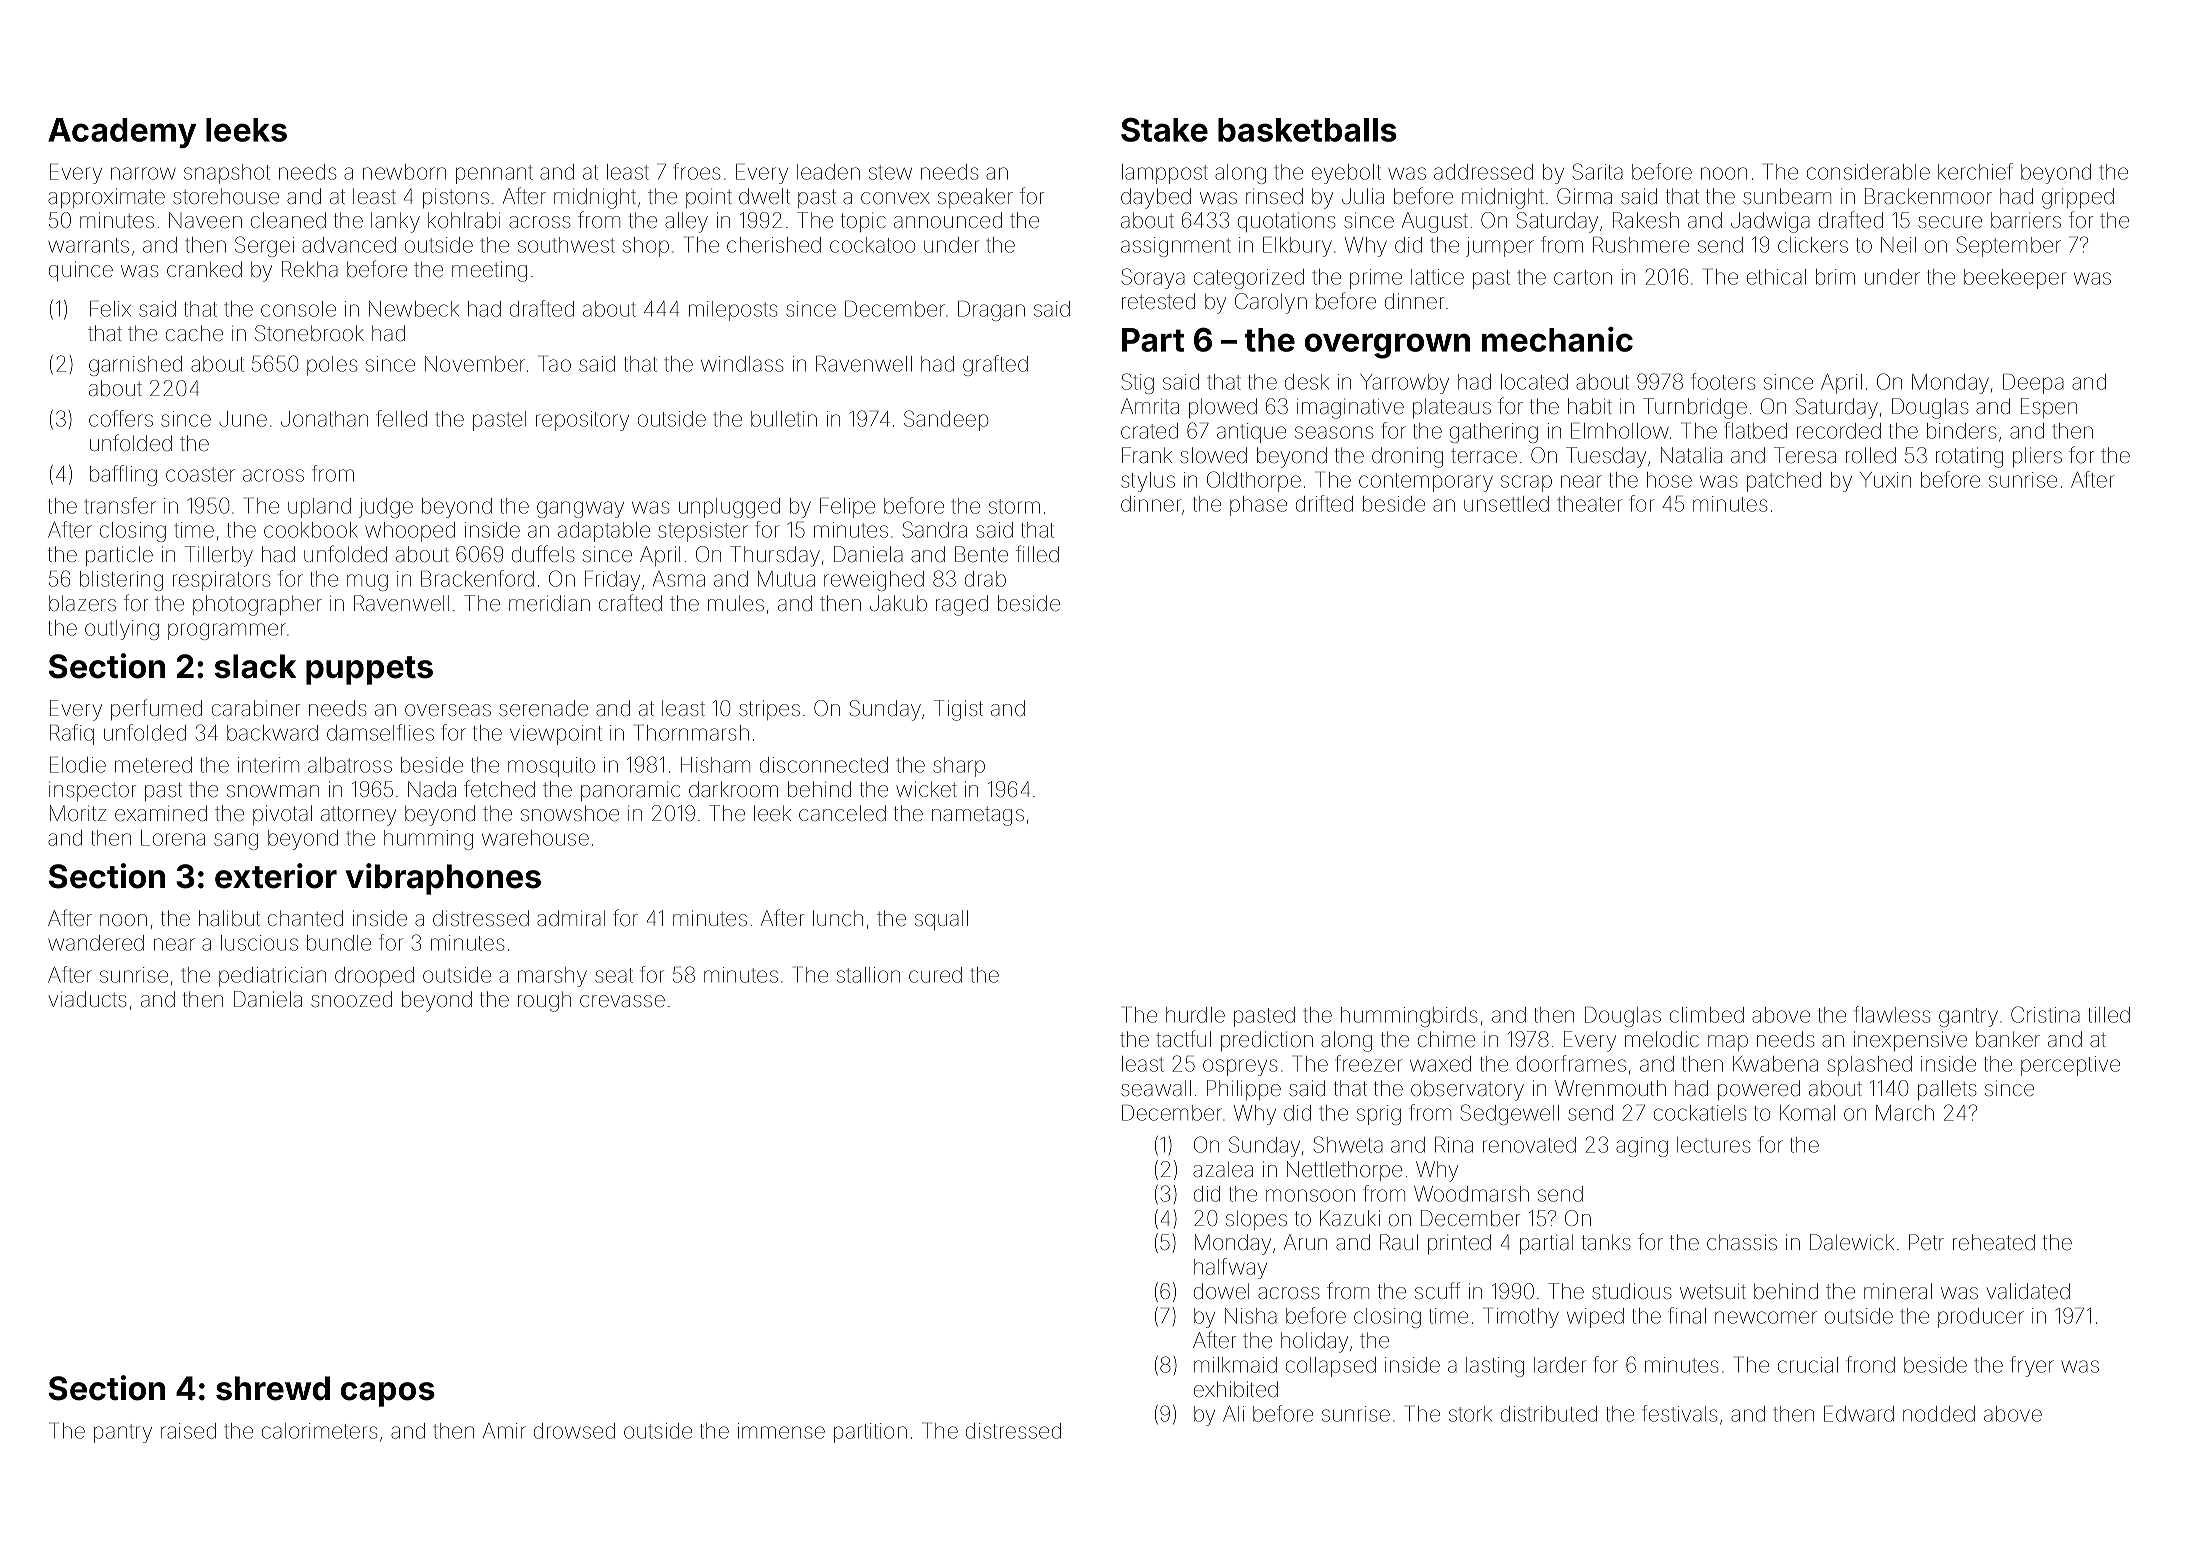  I want to click on baffling, so click(123, 475).
